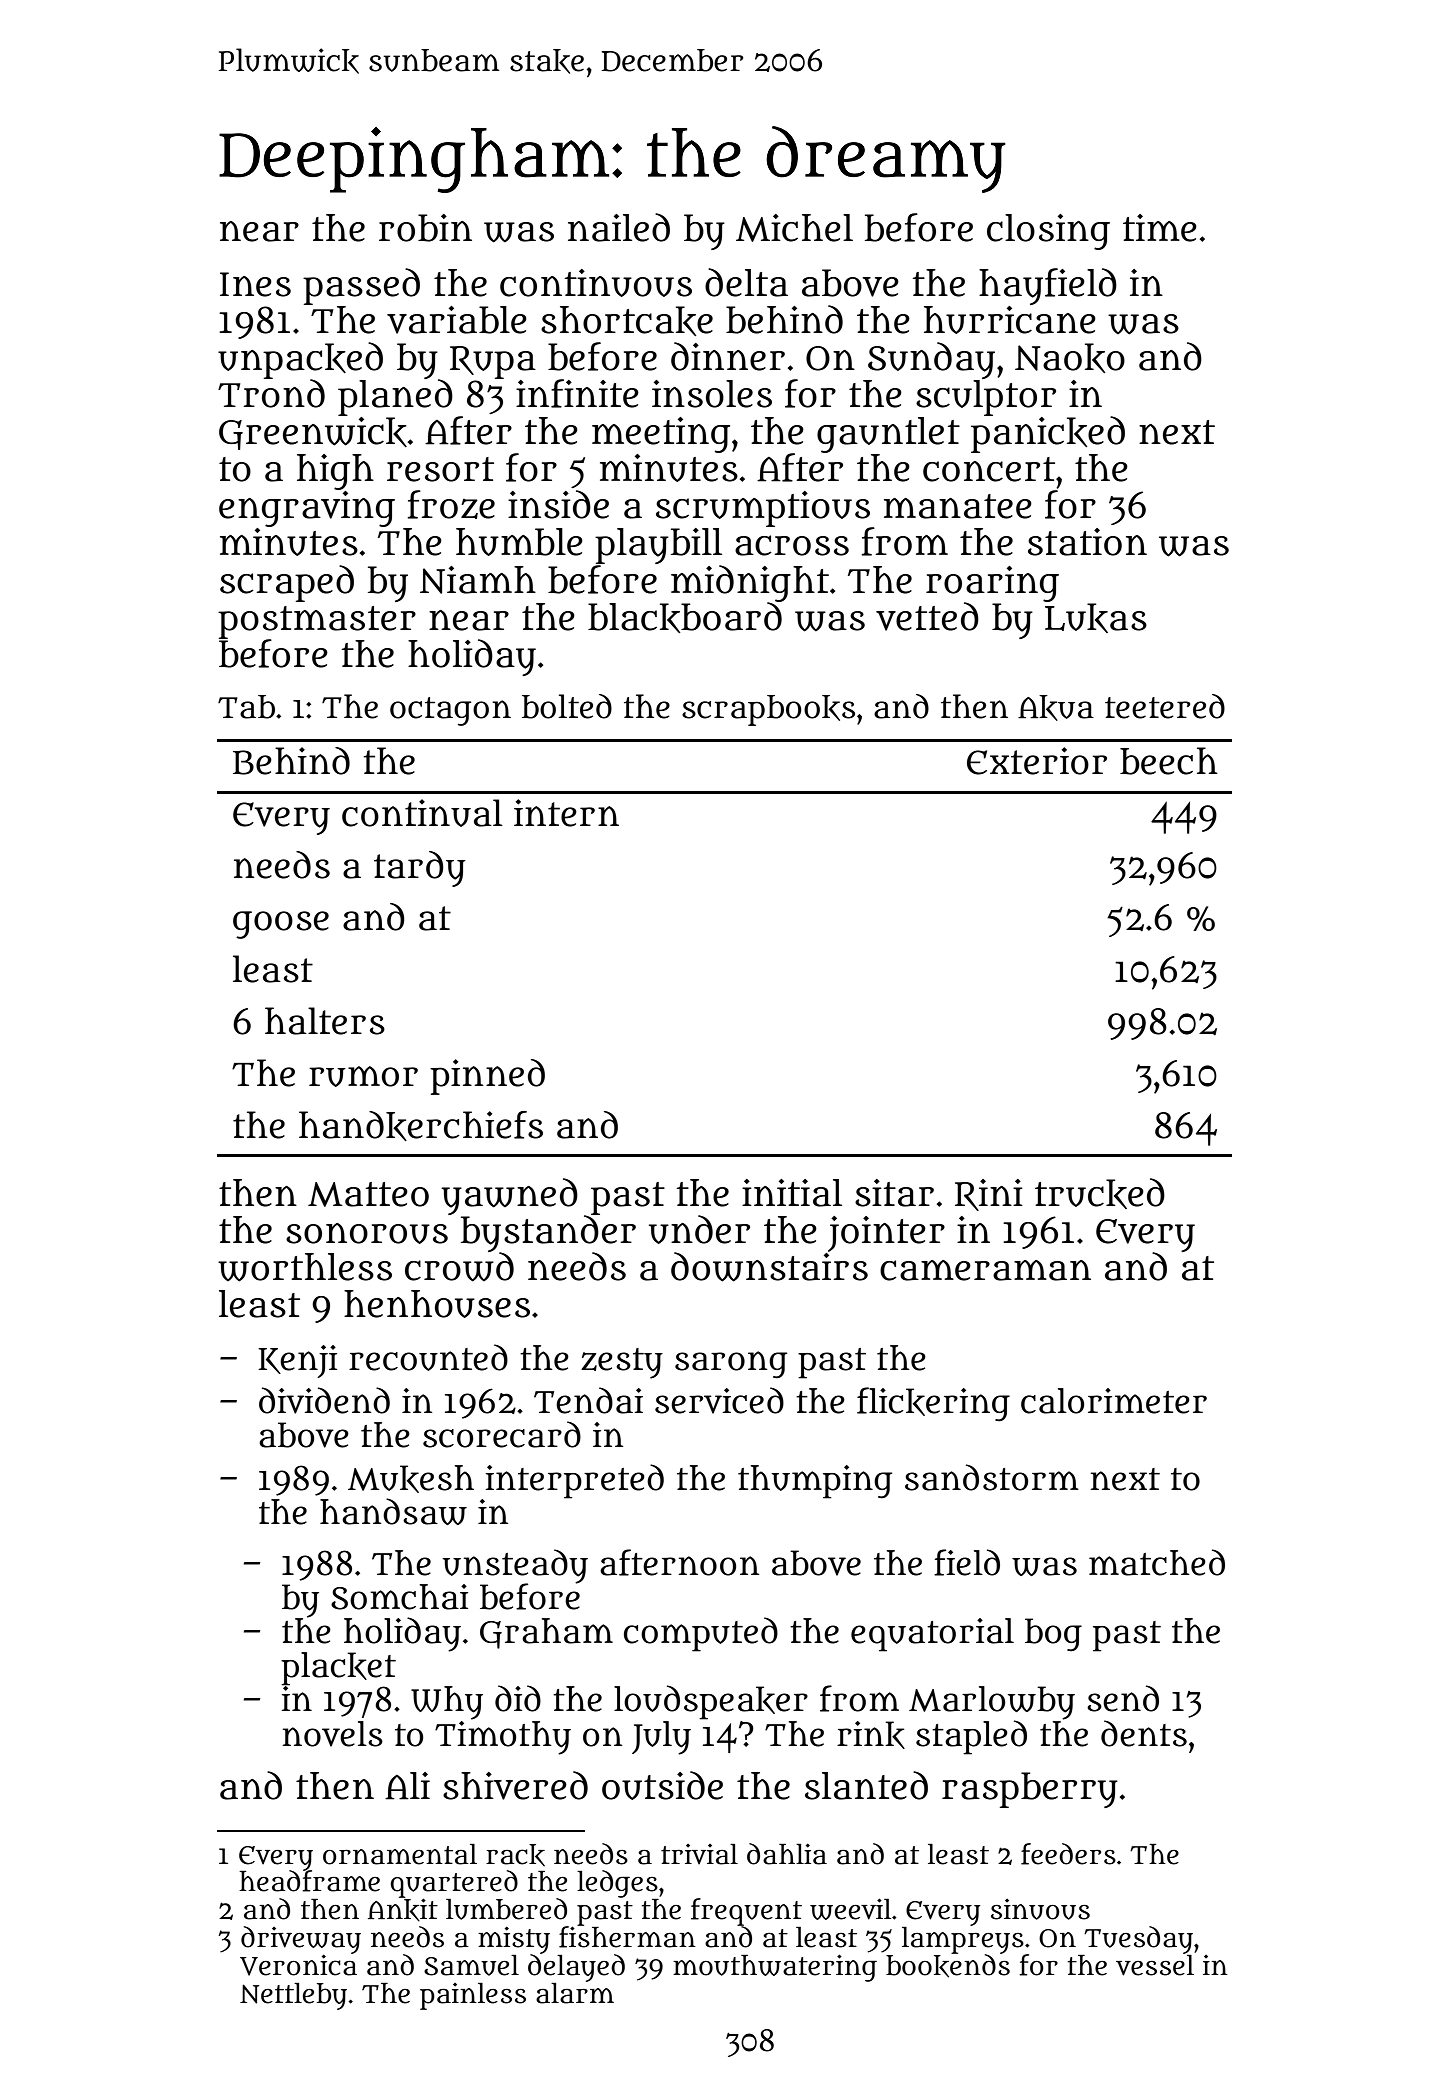 This document has height=2100, width=1450. Describe the element at coordinates (420, 869) in the document. I see `tardy` at that location.
